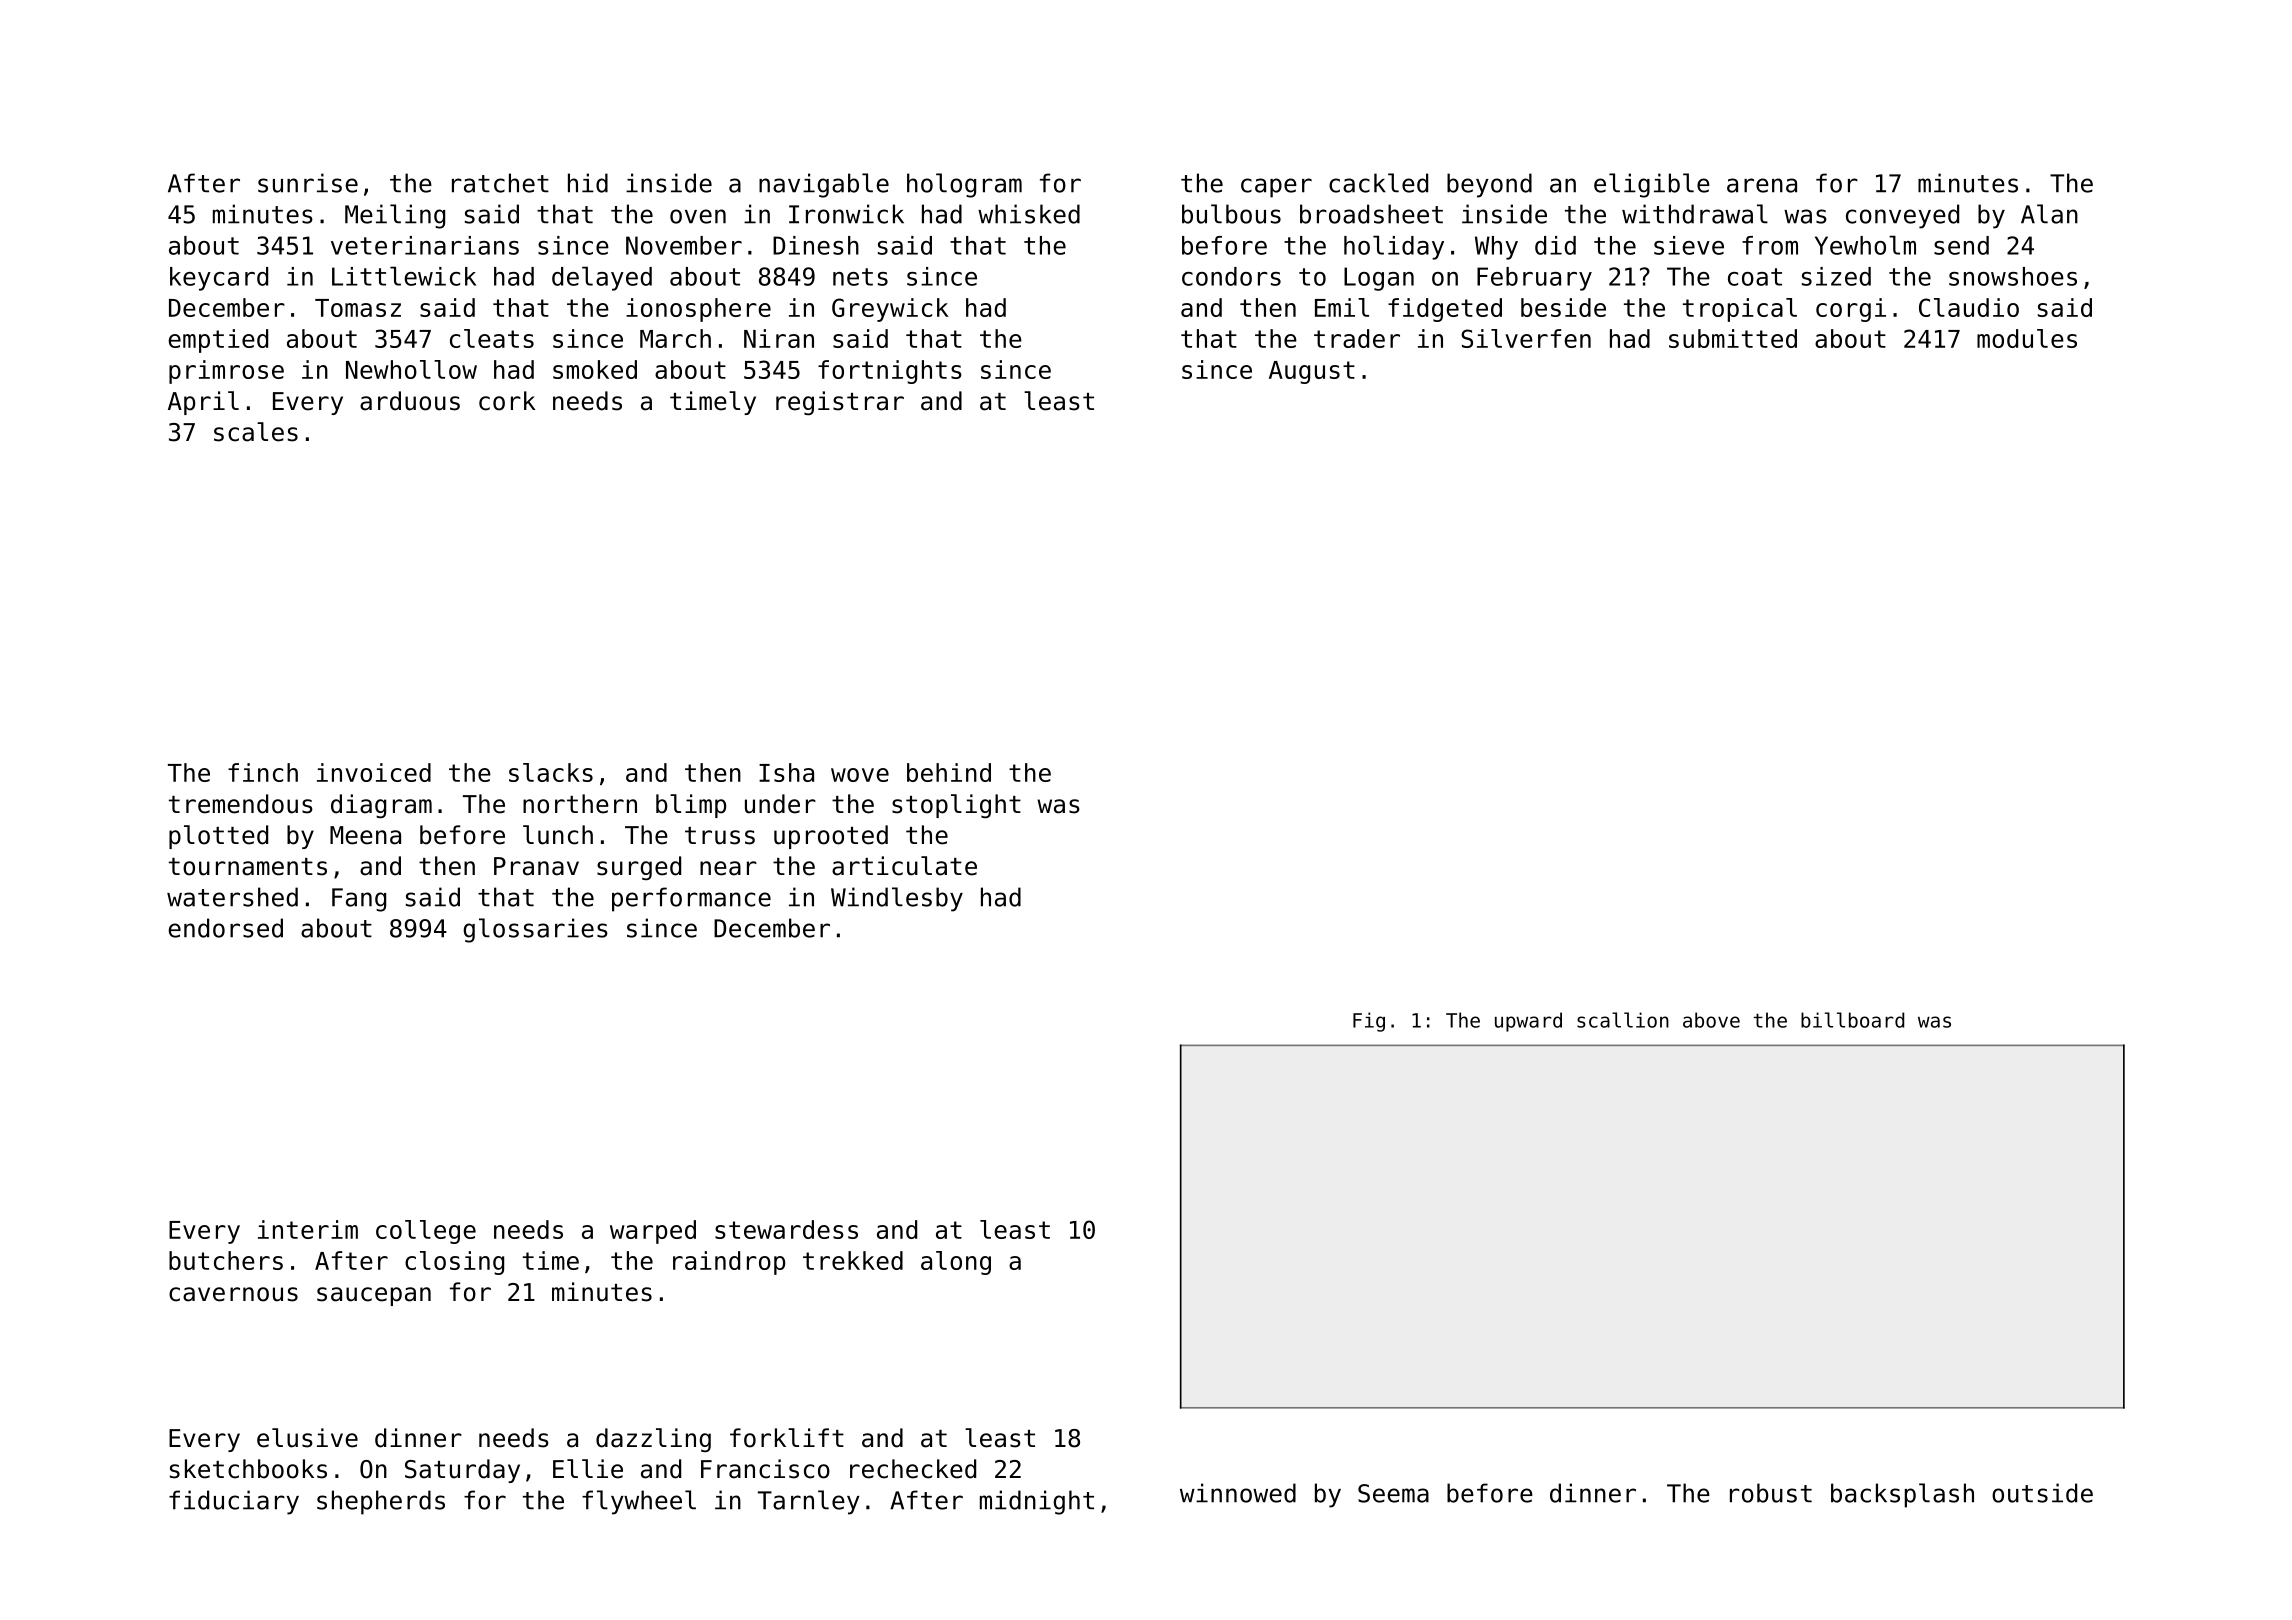  What do you see at coordinates (1733, 338) in the document?
I see `submitted` at bounding box center [1733, 338].
